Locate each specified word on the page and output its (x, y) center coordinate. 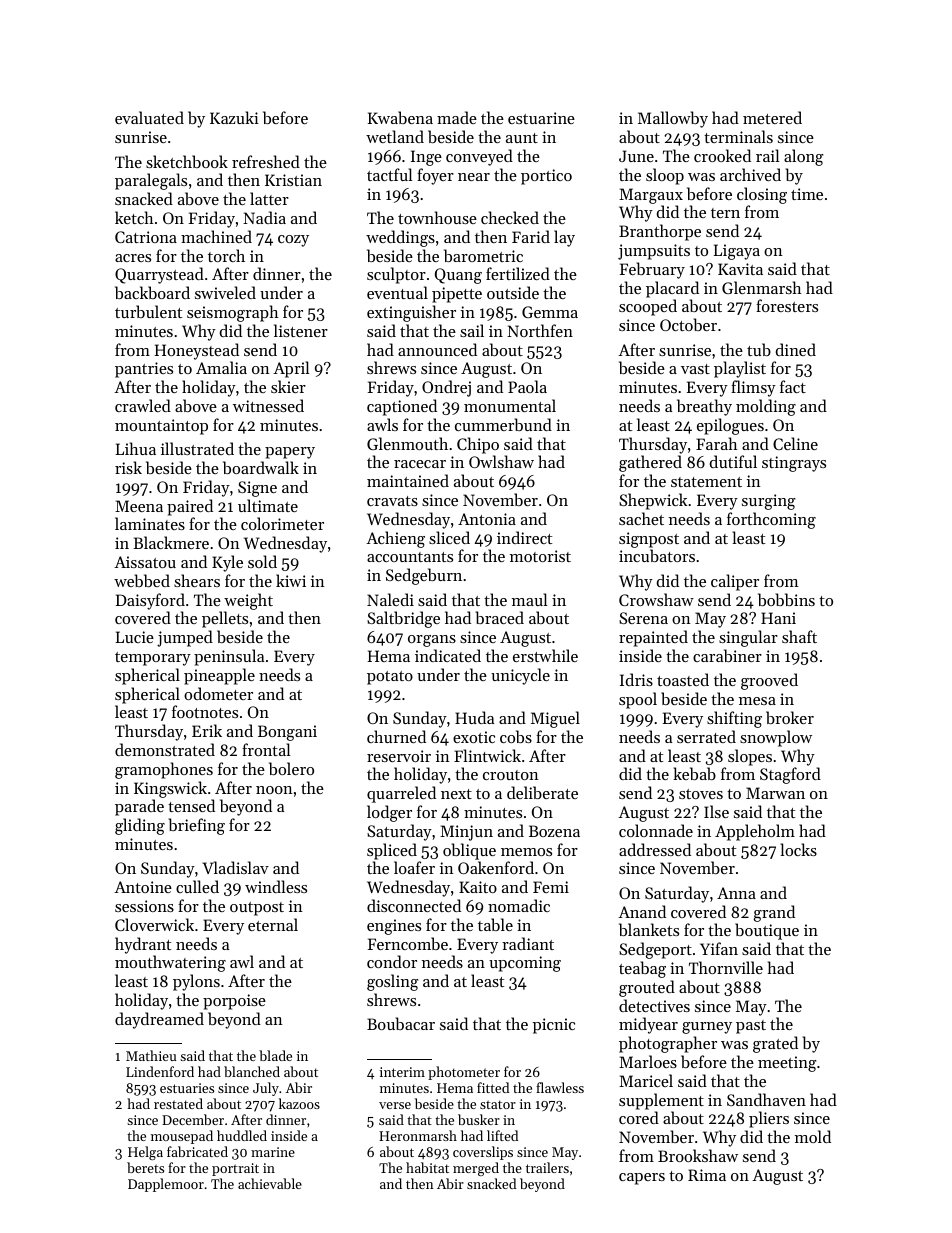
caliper (735, 582)
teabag (642, 969)
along (803, 157)
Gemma (550, 312)
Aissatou (145, 562)
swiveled (225, 292)
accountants (410, 557)
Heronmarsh (418, 1135)
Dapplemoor (166, 1185)
